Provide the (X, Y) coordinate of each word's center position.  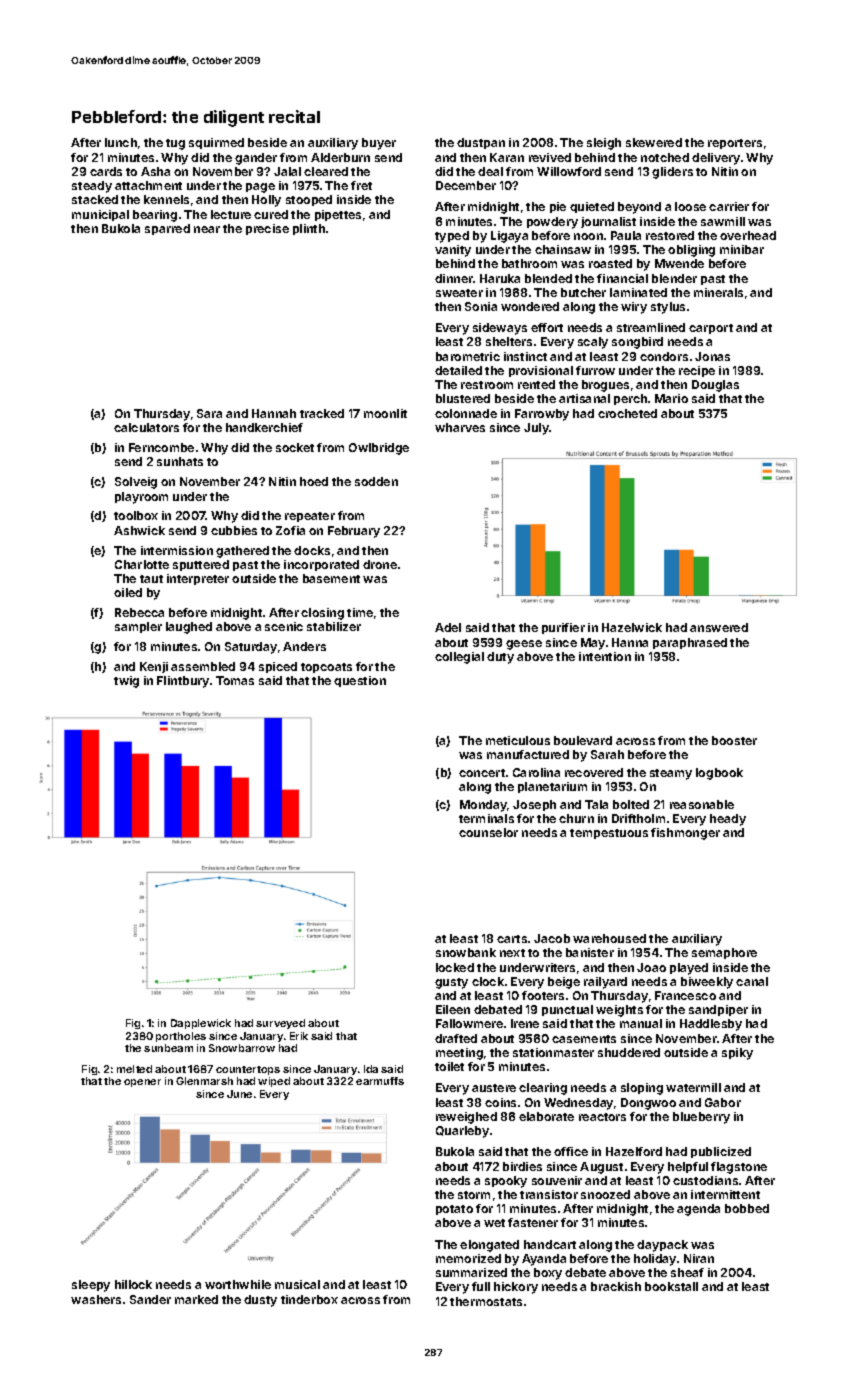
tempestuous (609, 834)
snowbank (466, 952)
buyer (379, 144)
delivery (716, 159)
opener (142, 1083)
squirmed (216, 143)
